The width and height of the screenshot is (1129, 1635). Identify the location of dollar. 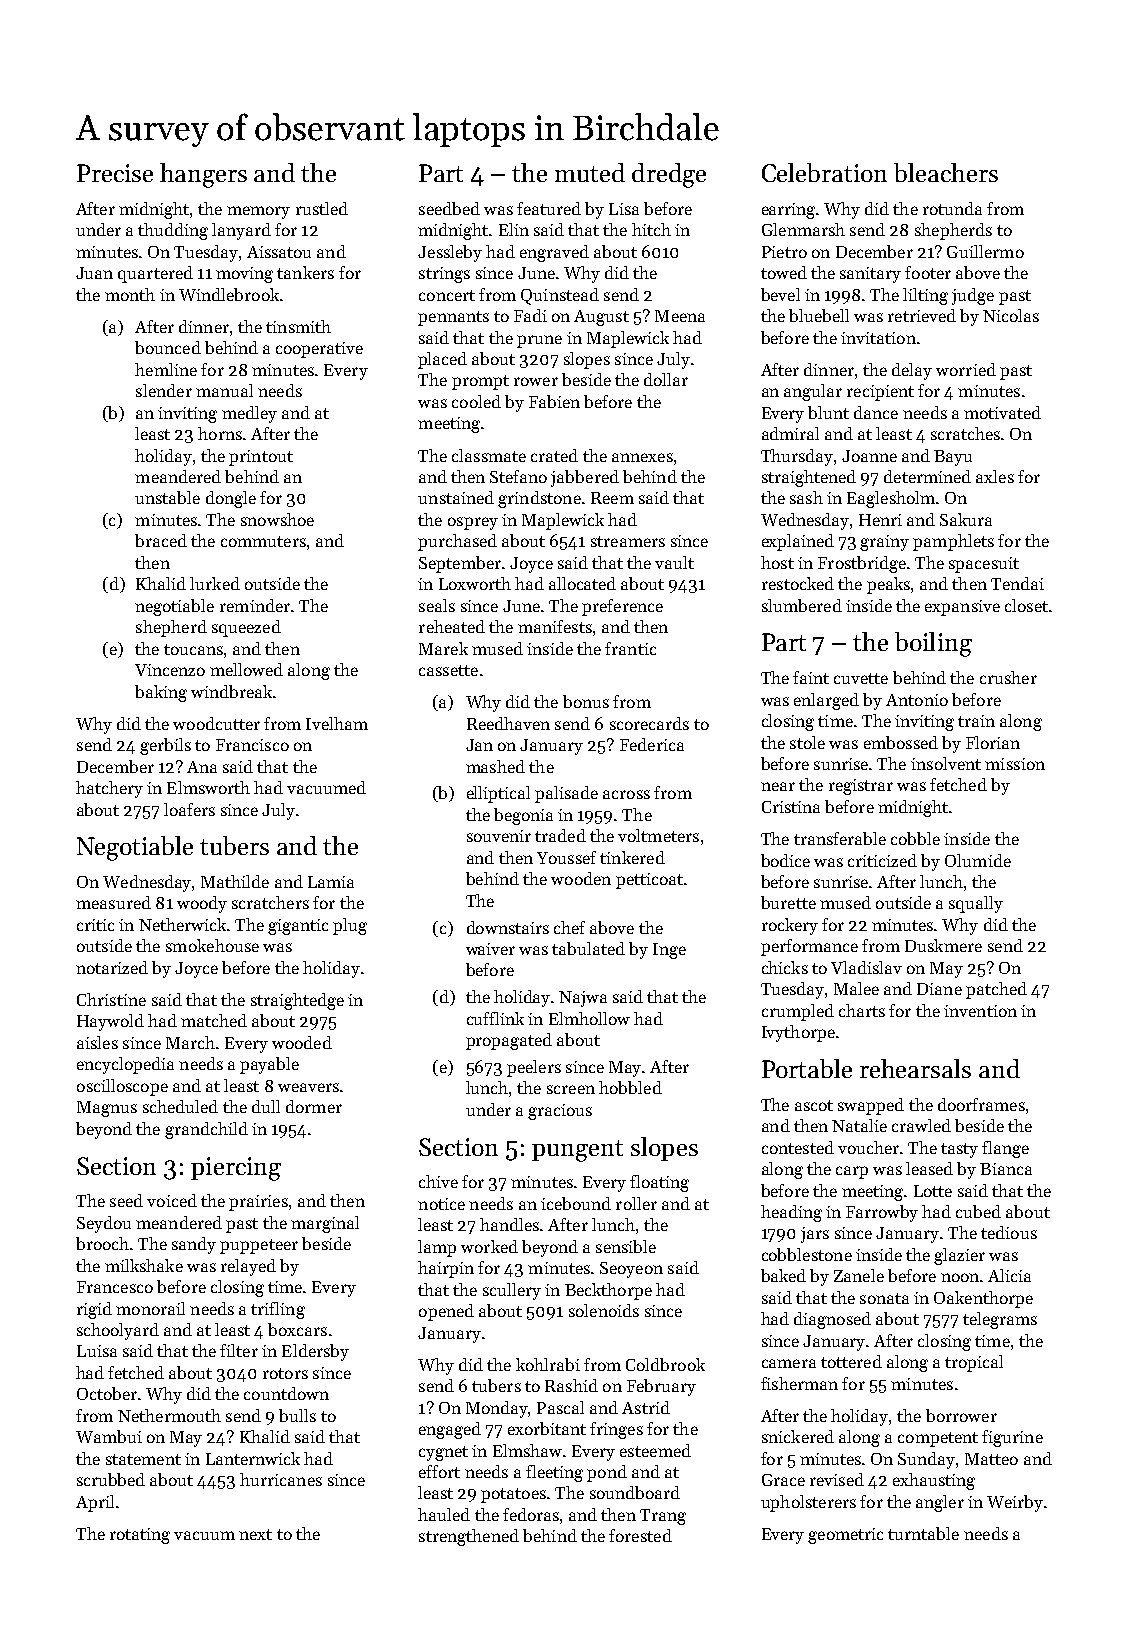
(666, 379).
